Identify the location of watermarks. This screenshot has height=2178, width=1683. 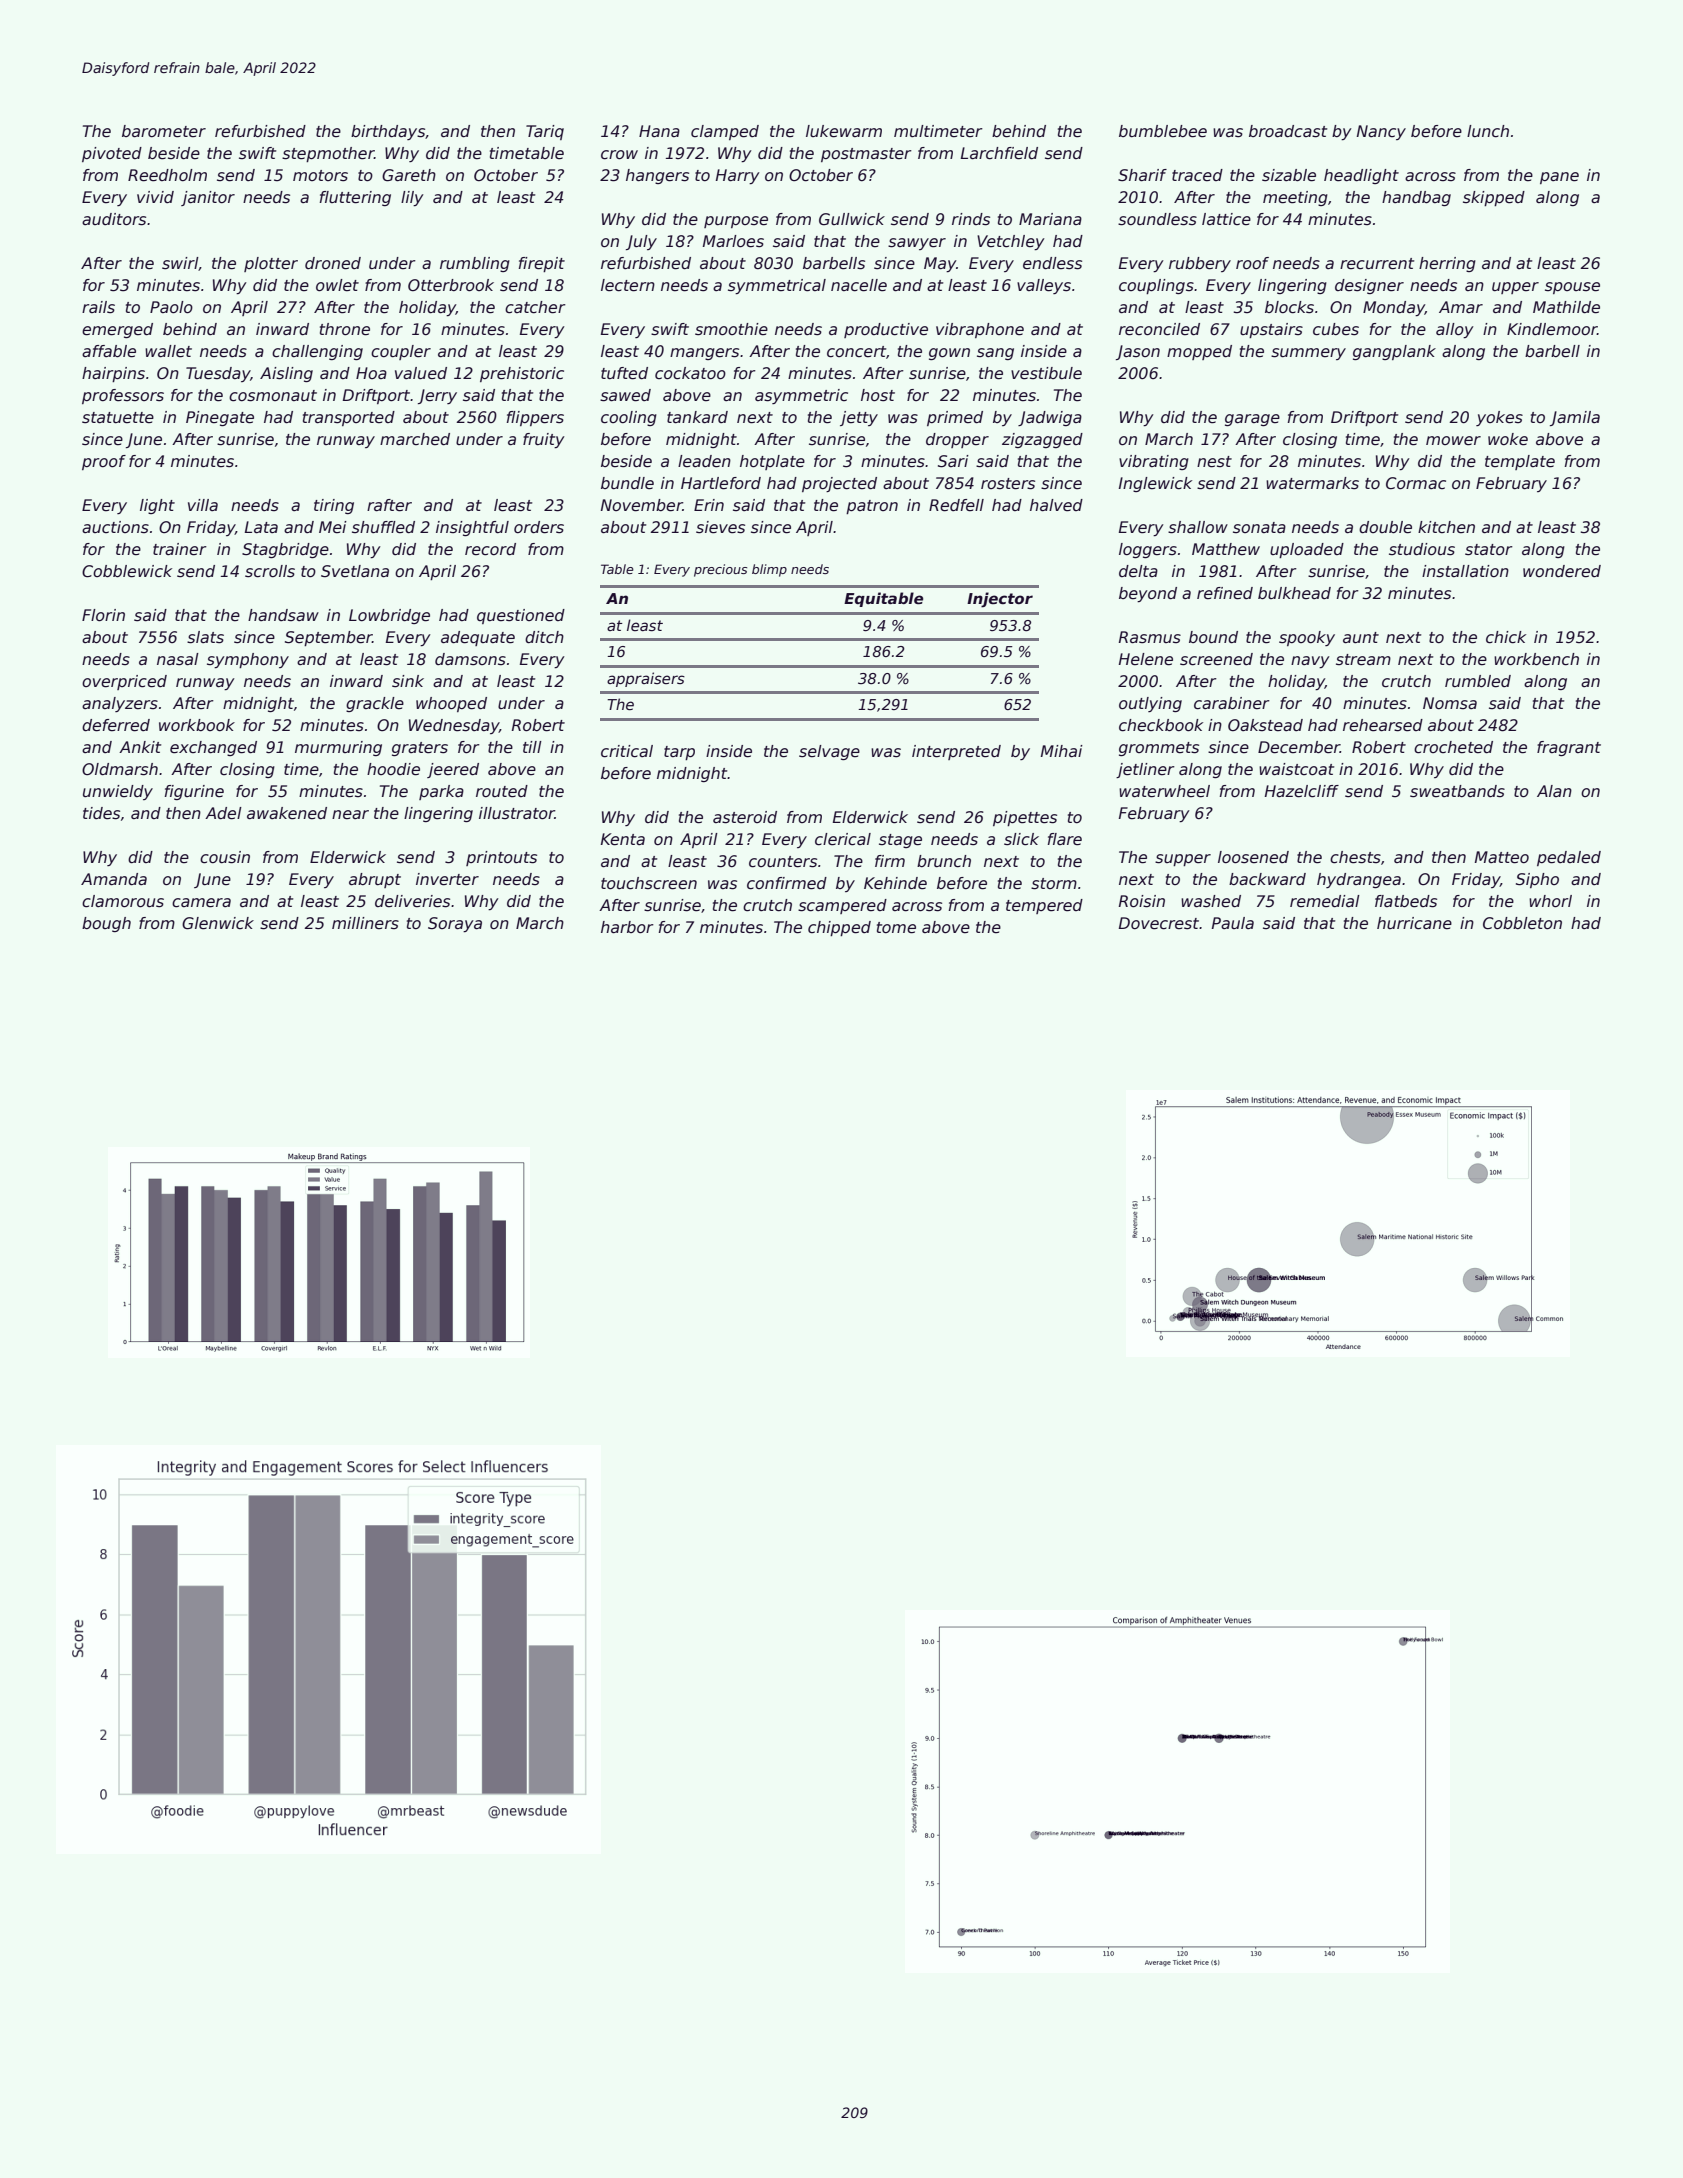
(1312, 483).
